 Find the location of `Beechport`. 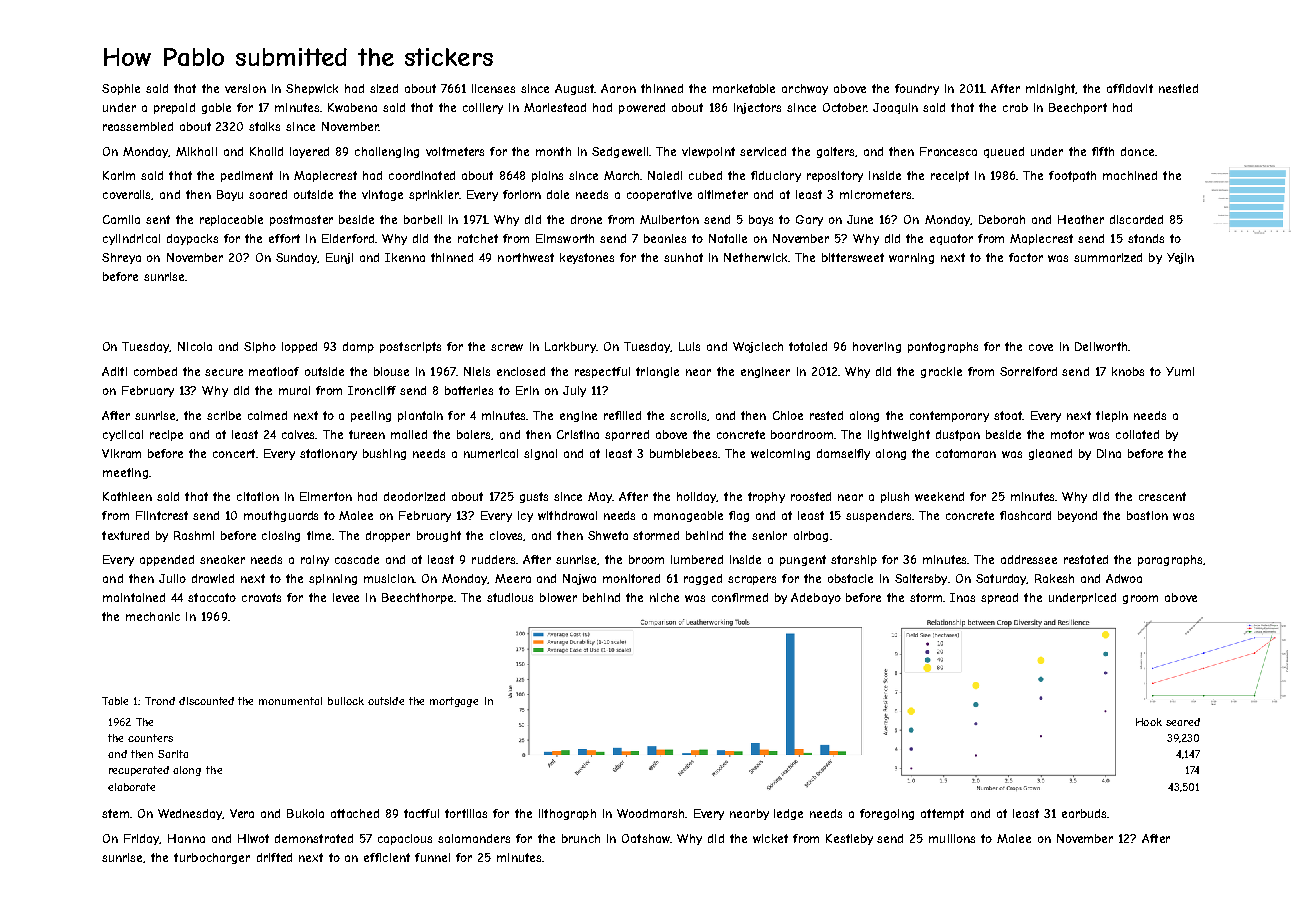

Beechport is located at coordinates (1078, 108).
